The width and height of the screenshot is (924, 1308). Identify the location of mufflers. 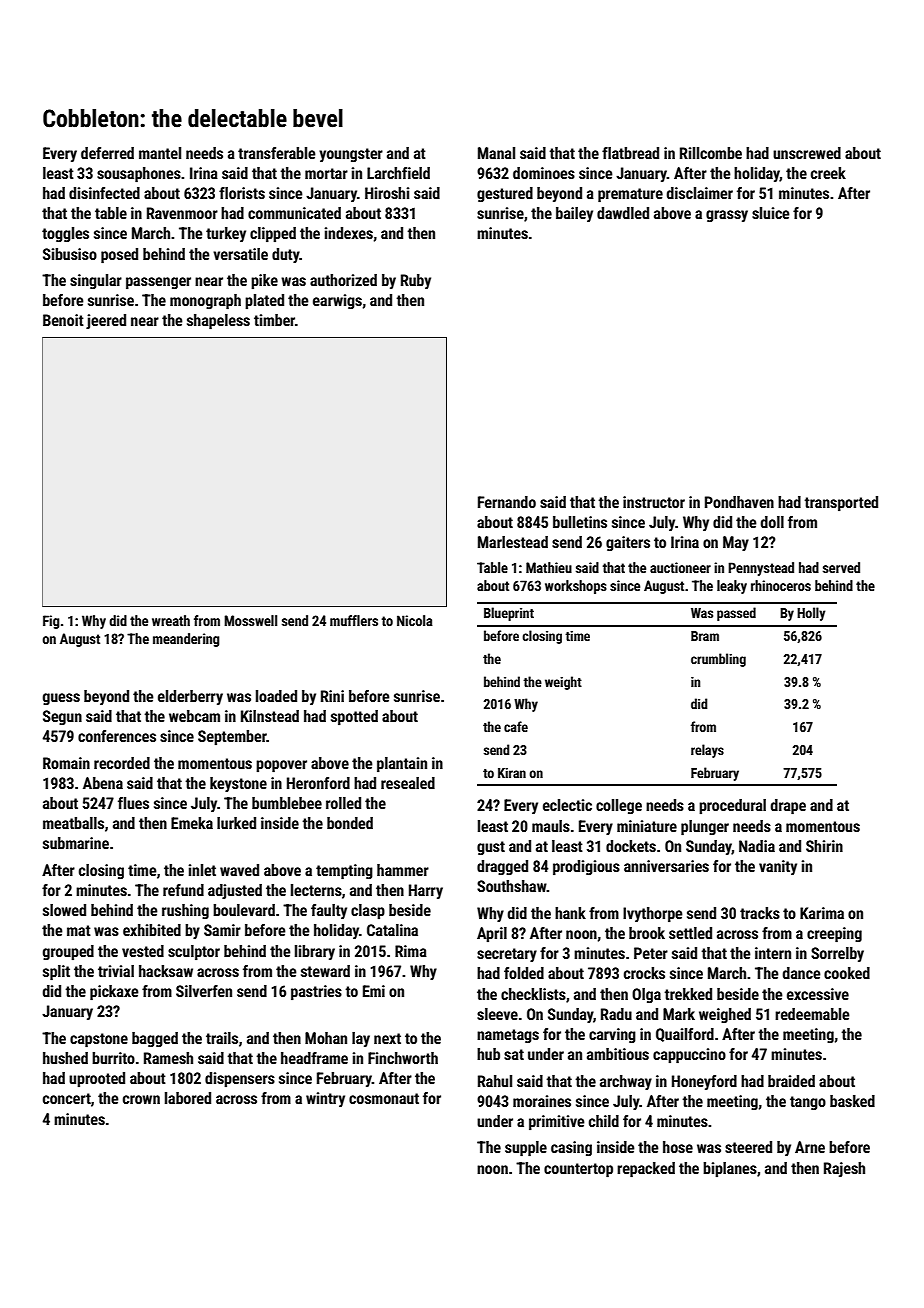
(354, 620).
